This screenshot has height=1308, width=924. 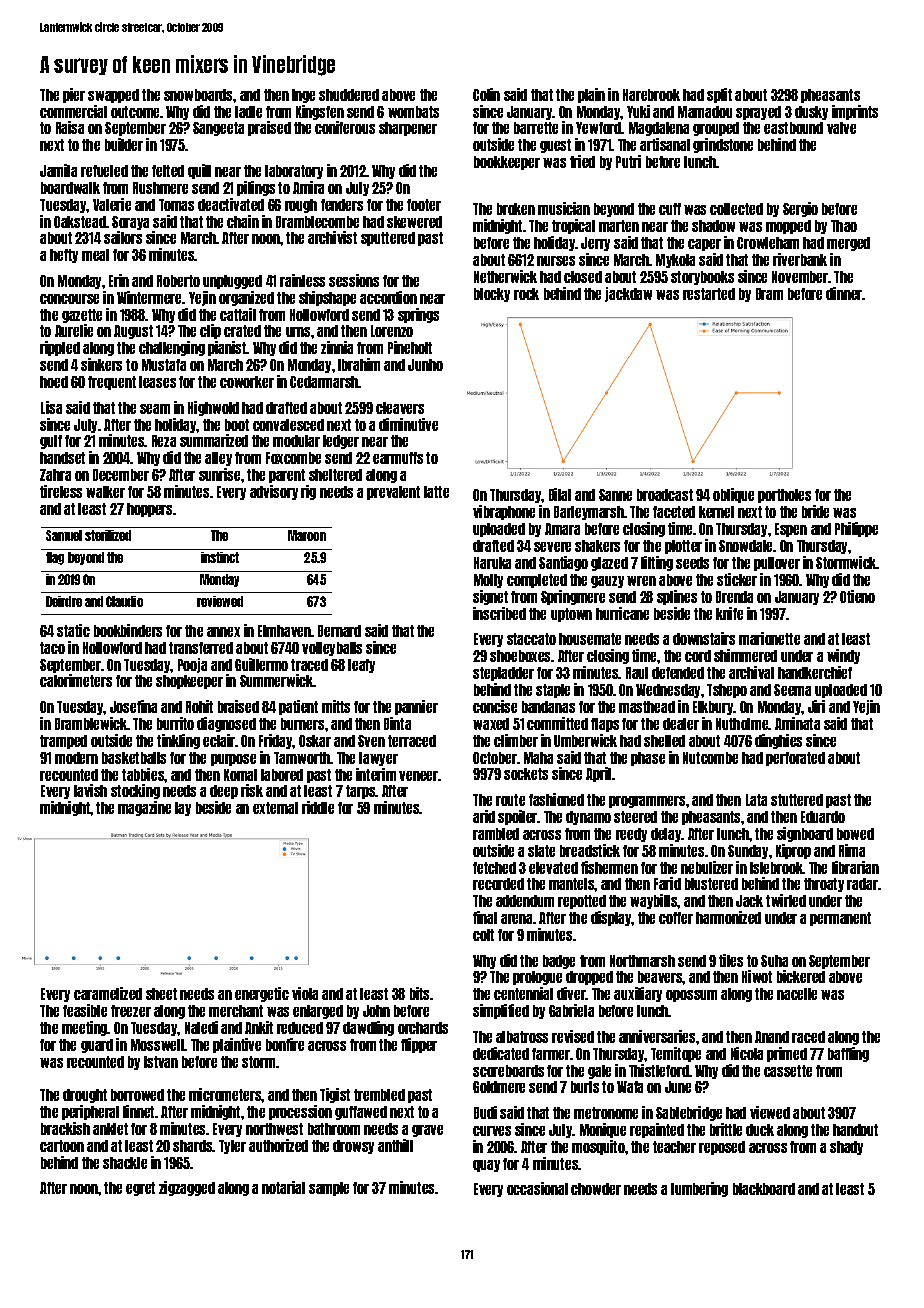 What do you see at coordinates (349, 95) in the screenshot?
I see `shuddered` at bounding box center [349, 95].
